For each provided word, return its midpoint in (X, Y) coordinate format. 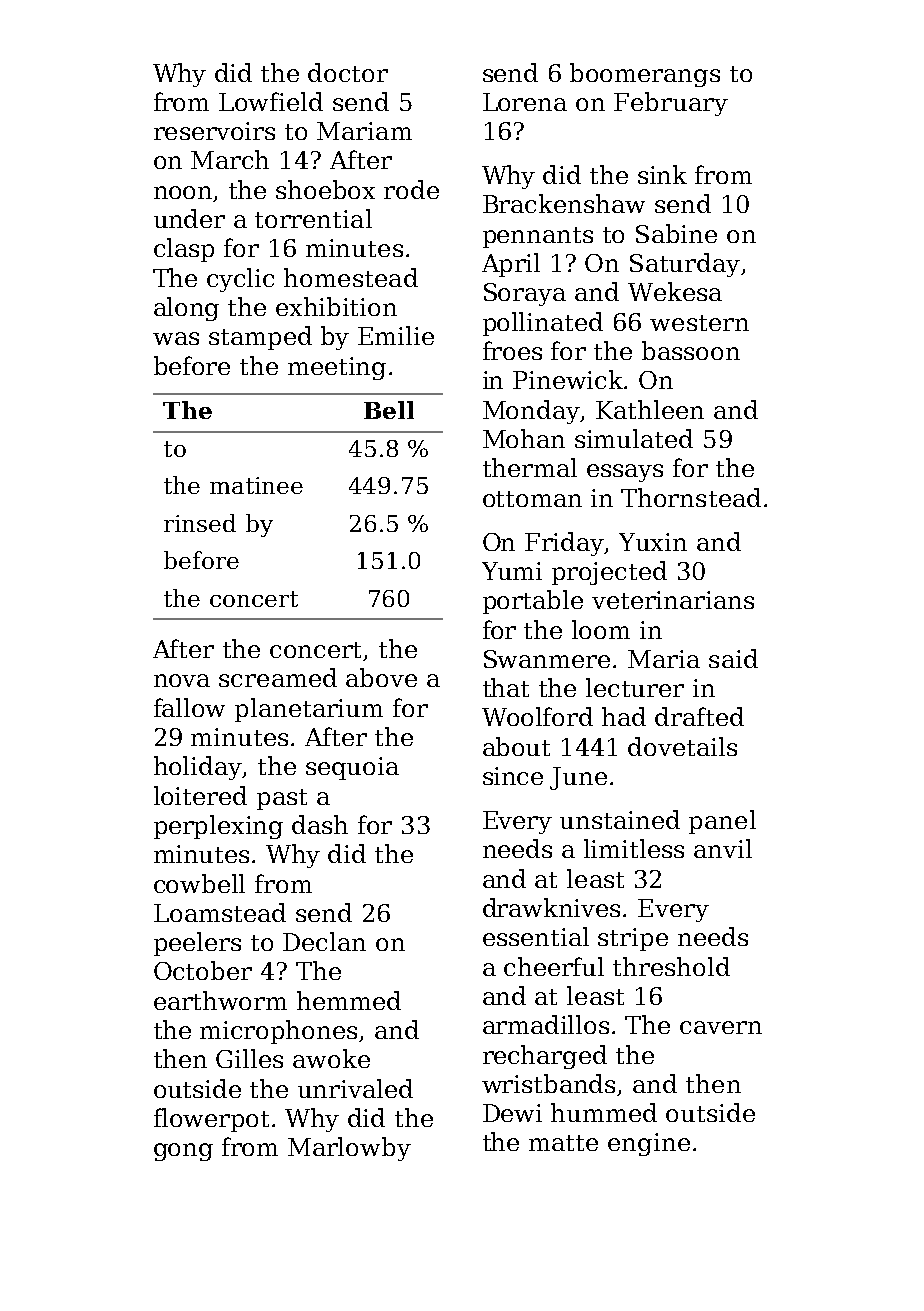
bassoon (691, 350)
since (513, 776)
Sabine (676, 233)
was (176, 338)
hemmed (349, 1000)
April (511, 265)
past (282, 799)
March (230, 159)
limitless (634, 848)
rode (411, 189)
